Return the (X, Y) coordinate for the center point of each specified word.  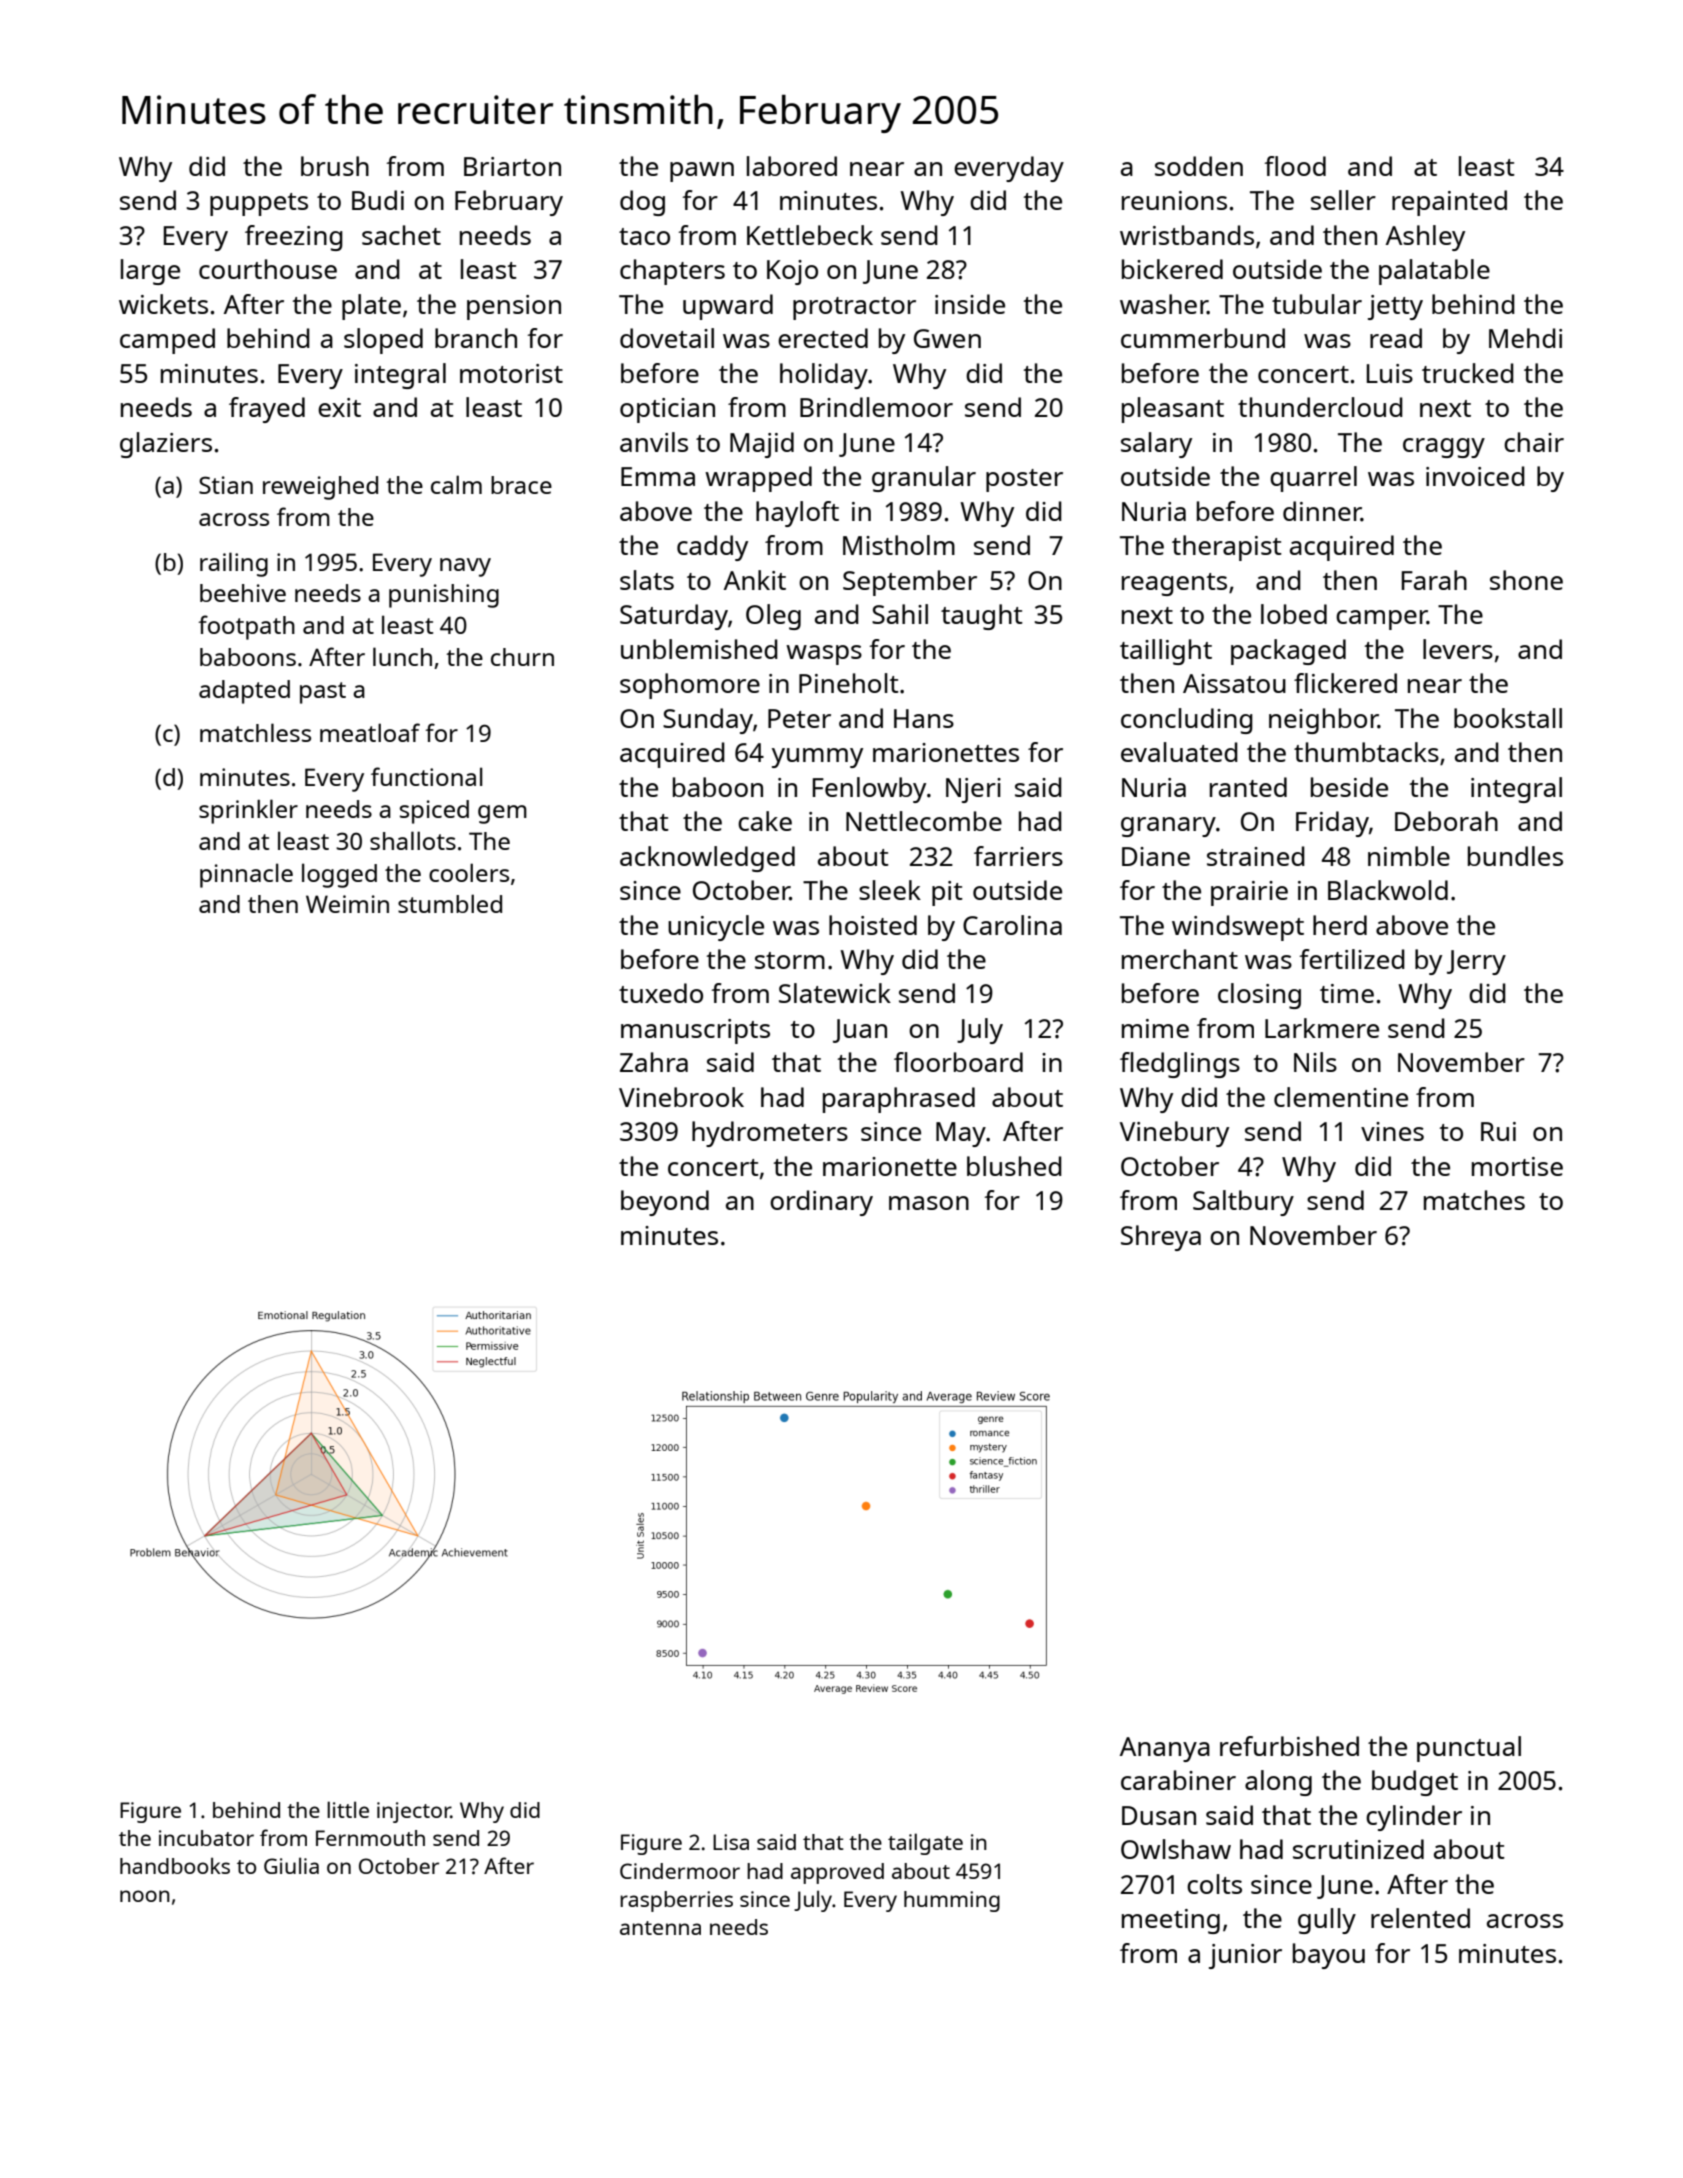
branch (476, 338)
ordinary (821, 1203)
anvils (654, 442)
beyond (665, 1203)
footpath (246, 627)
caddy (712, 548)
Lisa (731, 1842)
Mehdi (1525, 338)
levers (1458, 649)
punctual (1469, 1749)
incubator (206, 1838)
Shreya (1161, 1238)
